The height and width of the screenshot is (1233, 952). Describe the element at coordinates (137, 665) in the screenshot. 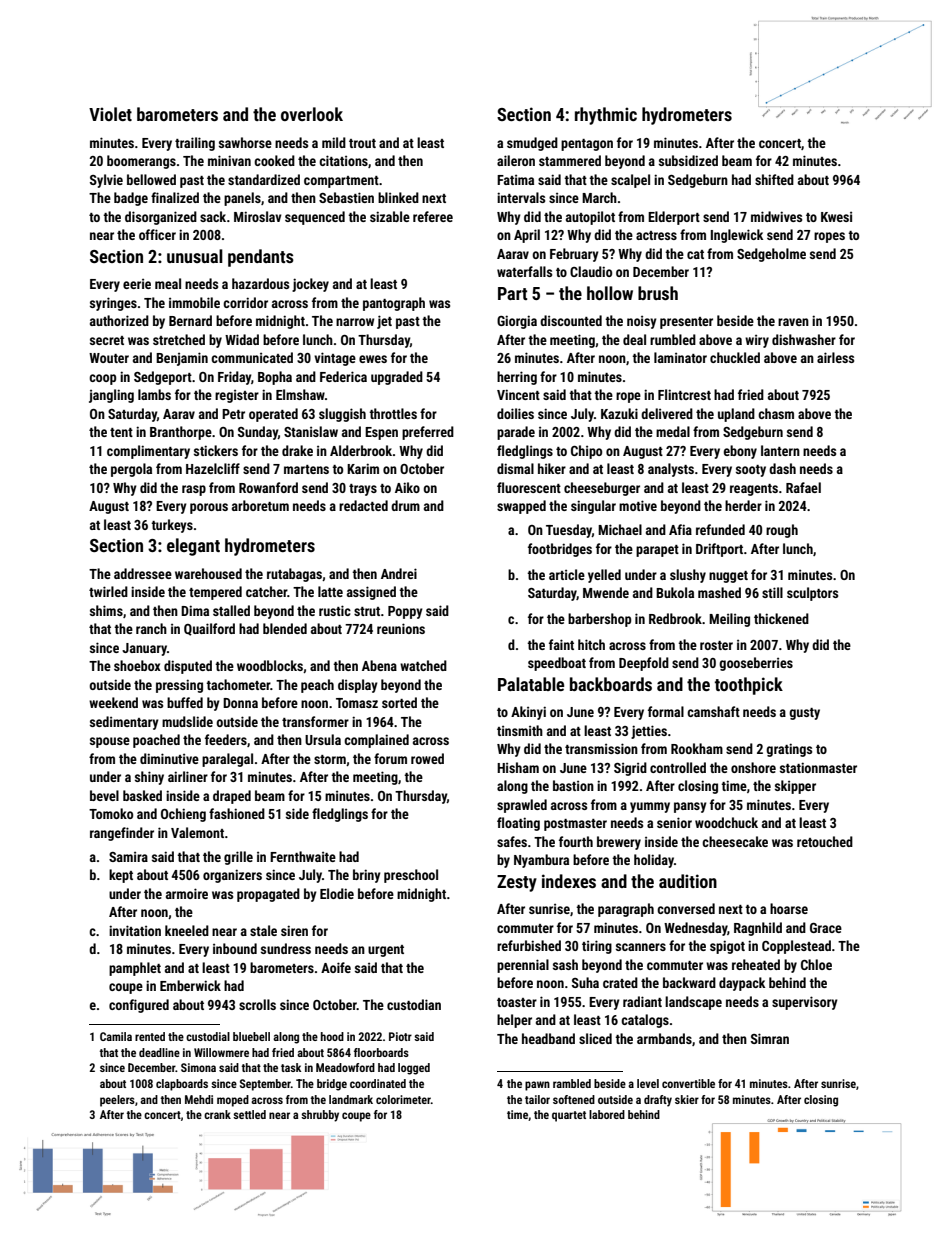

I see `shoebox` at that location.
